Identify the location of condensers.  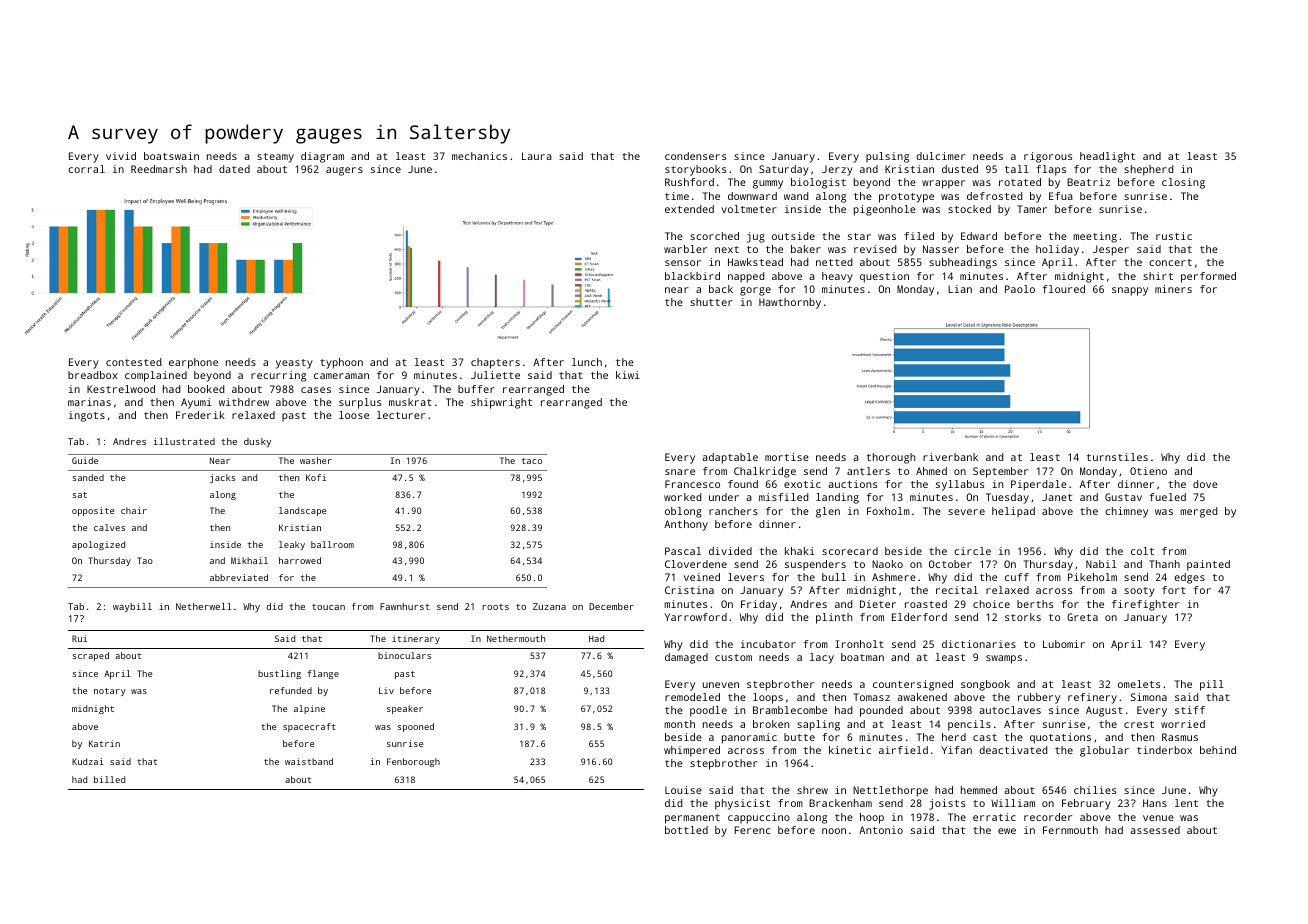
(695, 156).
